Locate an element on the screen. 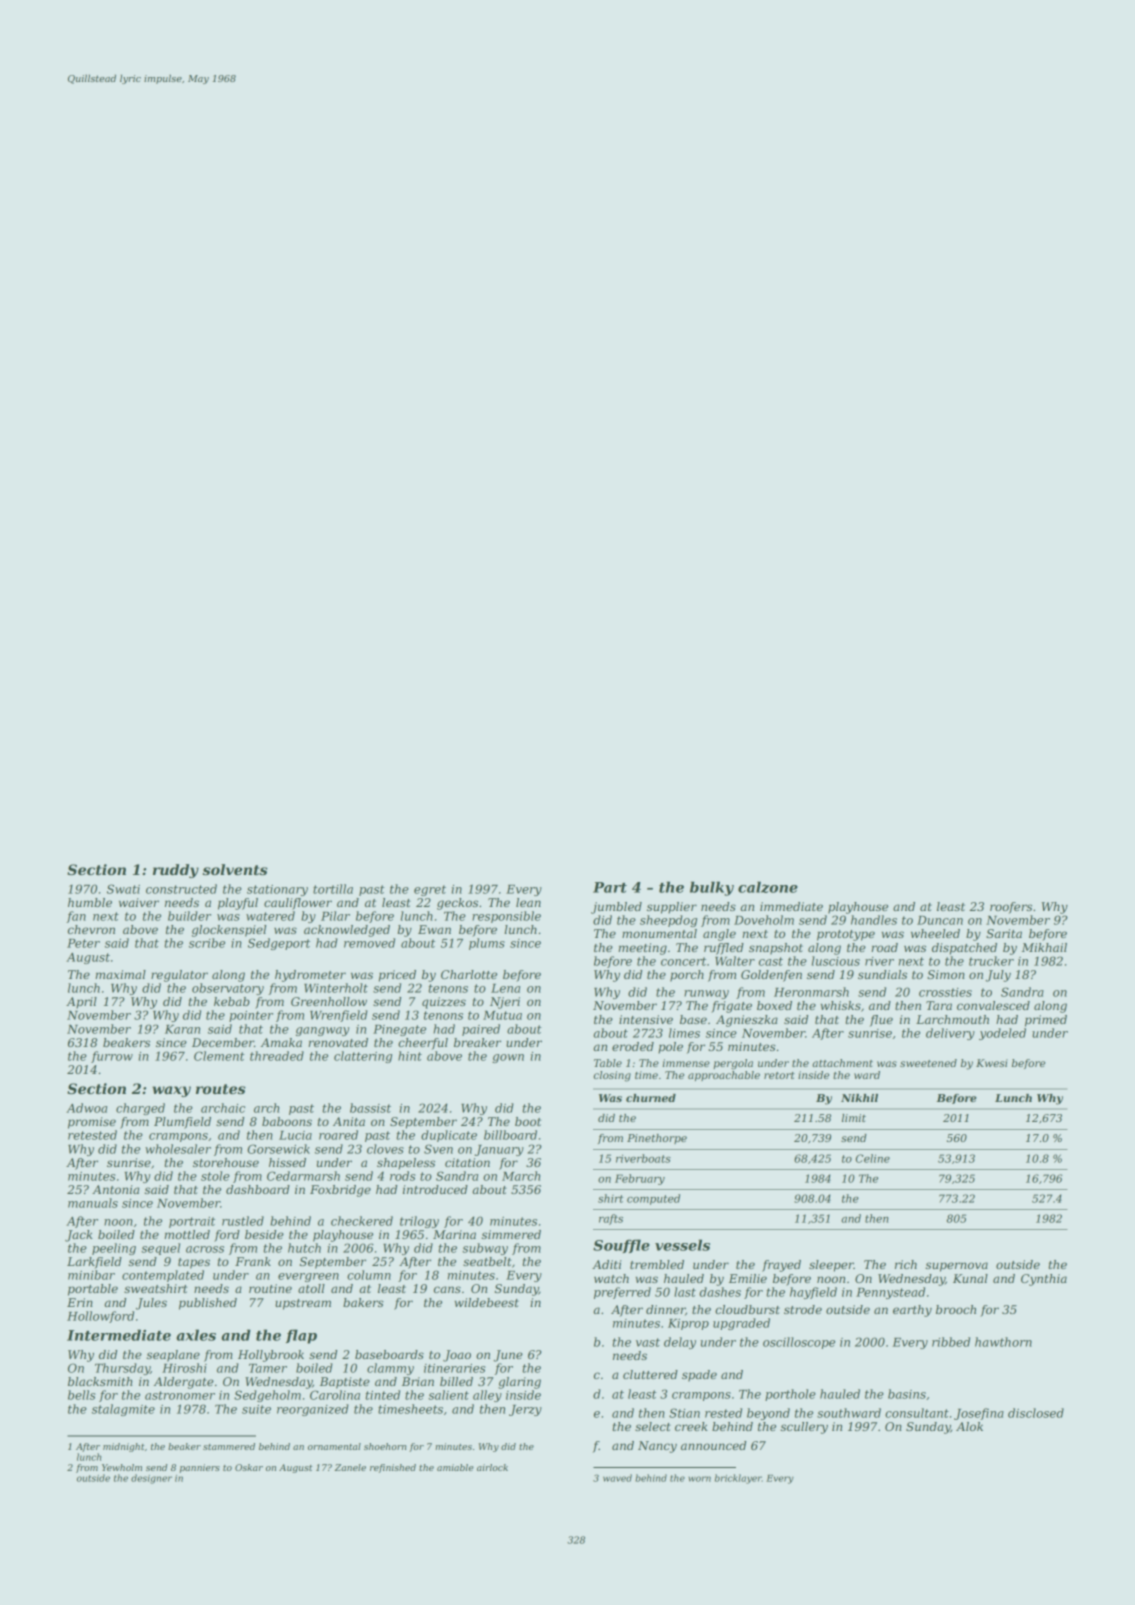 This screenshot has width=1135, height=1605. Peter is located at coordinates (83, 943).
